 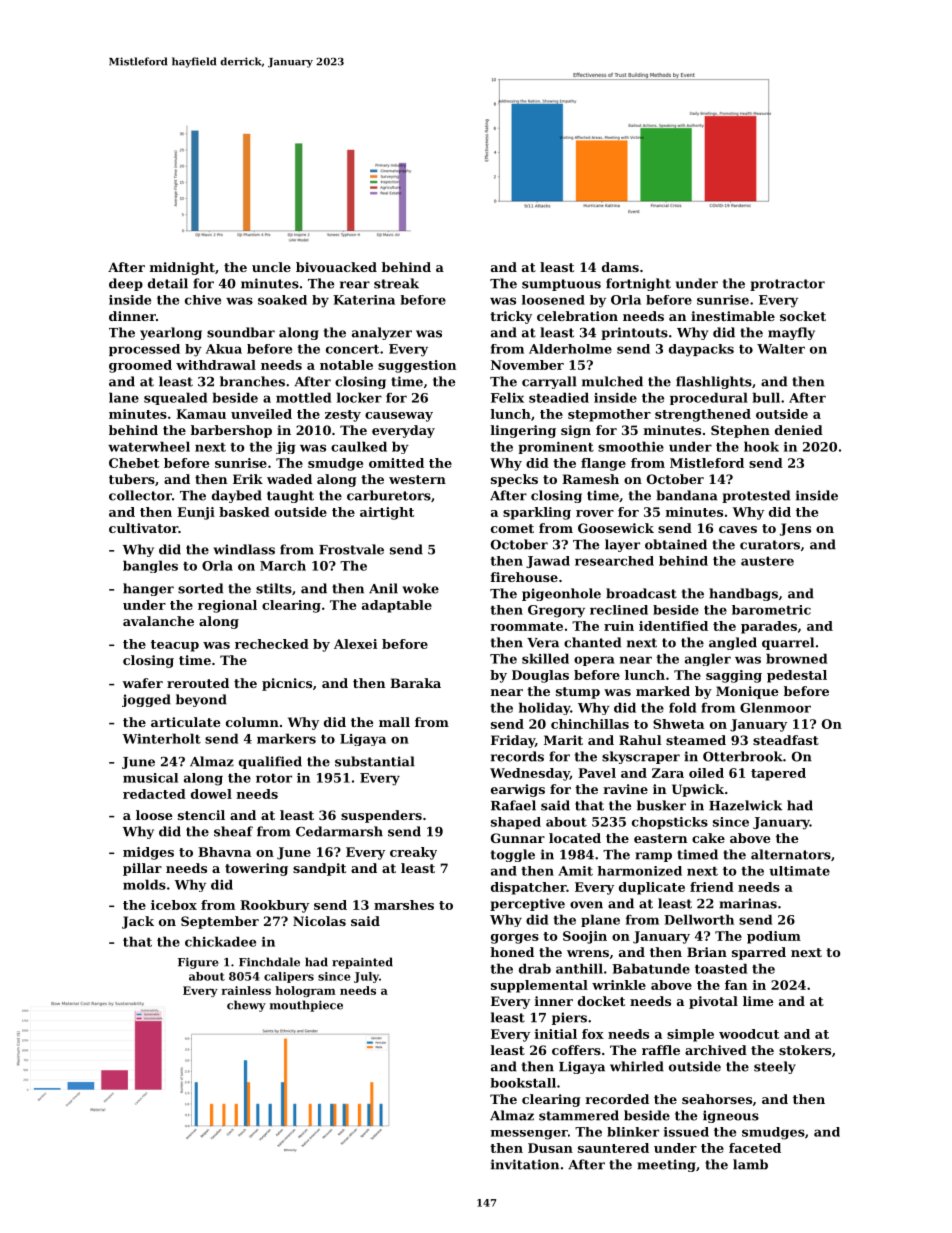 I want to click on dams, so click(x=620, y=267).
